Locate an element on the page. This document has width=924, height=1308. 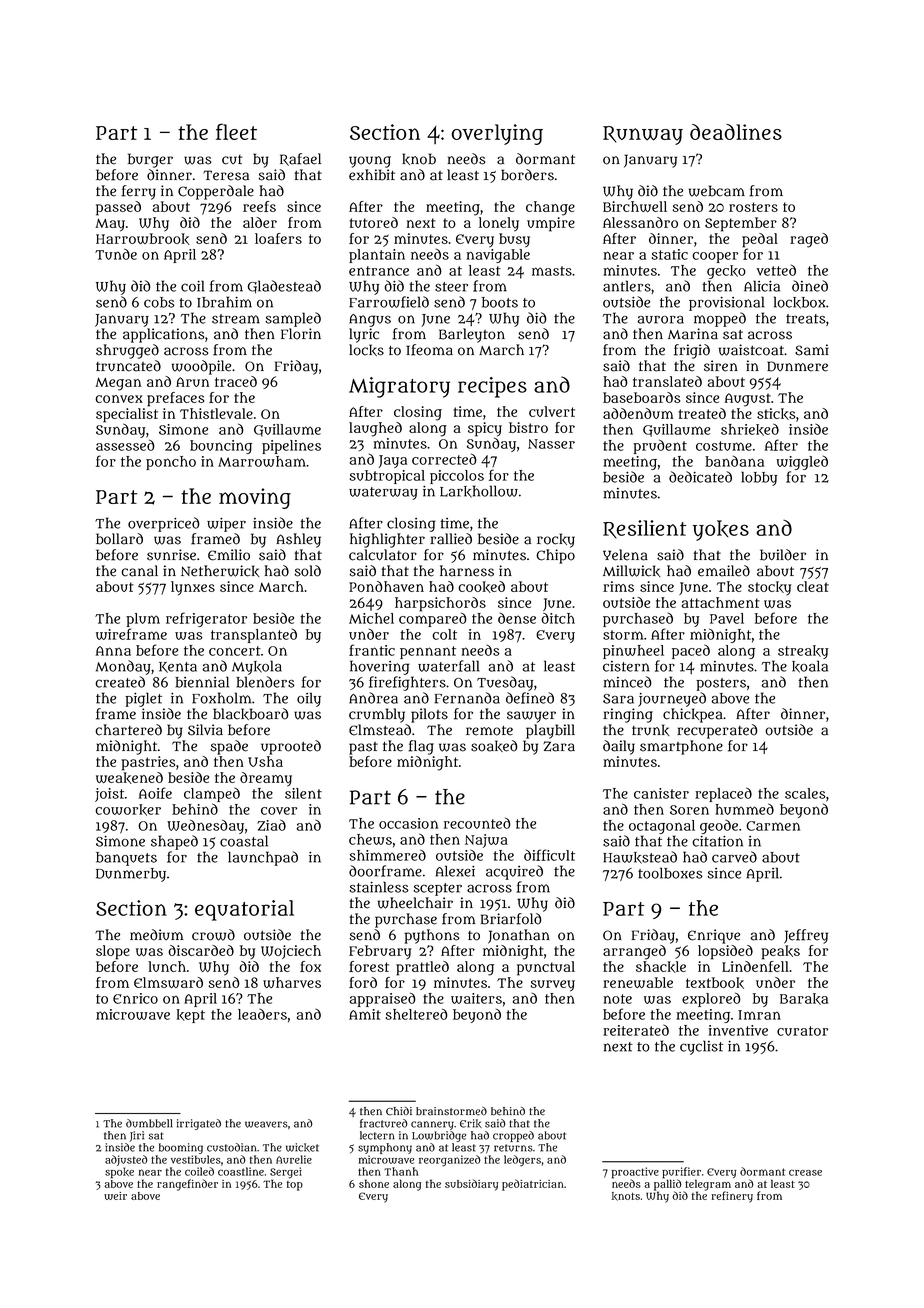
aurora is located at coordinates (660, 320).
